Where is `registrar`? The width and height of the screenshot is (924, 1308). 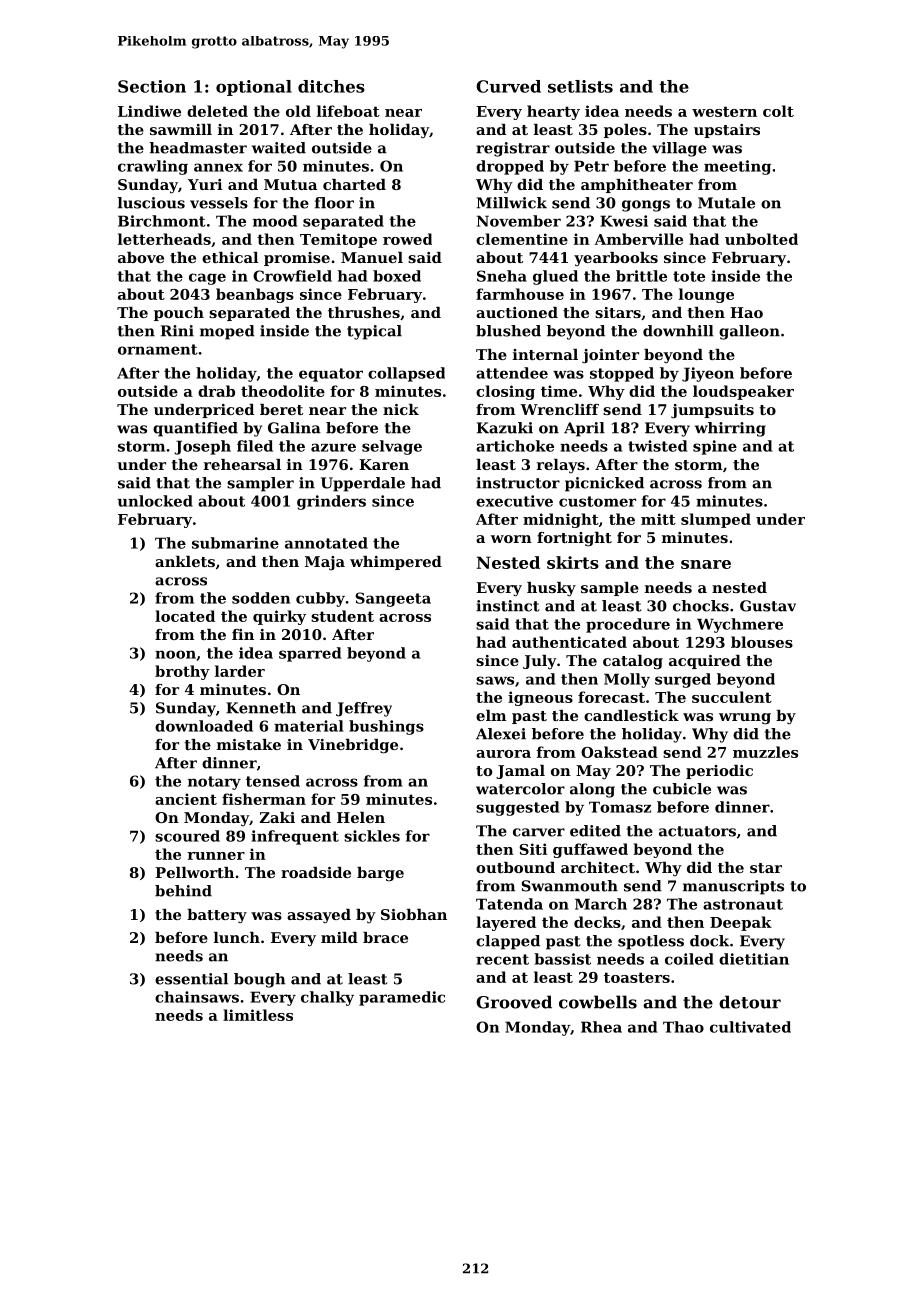
registrar is located at coordinates (513, 149).
